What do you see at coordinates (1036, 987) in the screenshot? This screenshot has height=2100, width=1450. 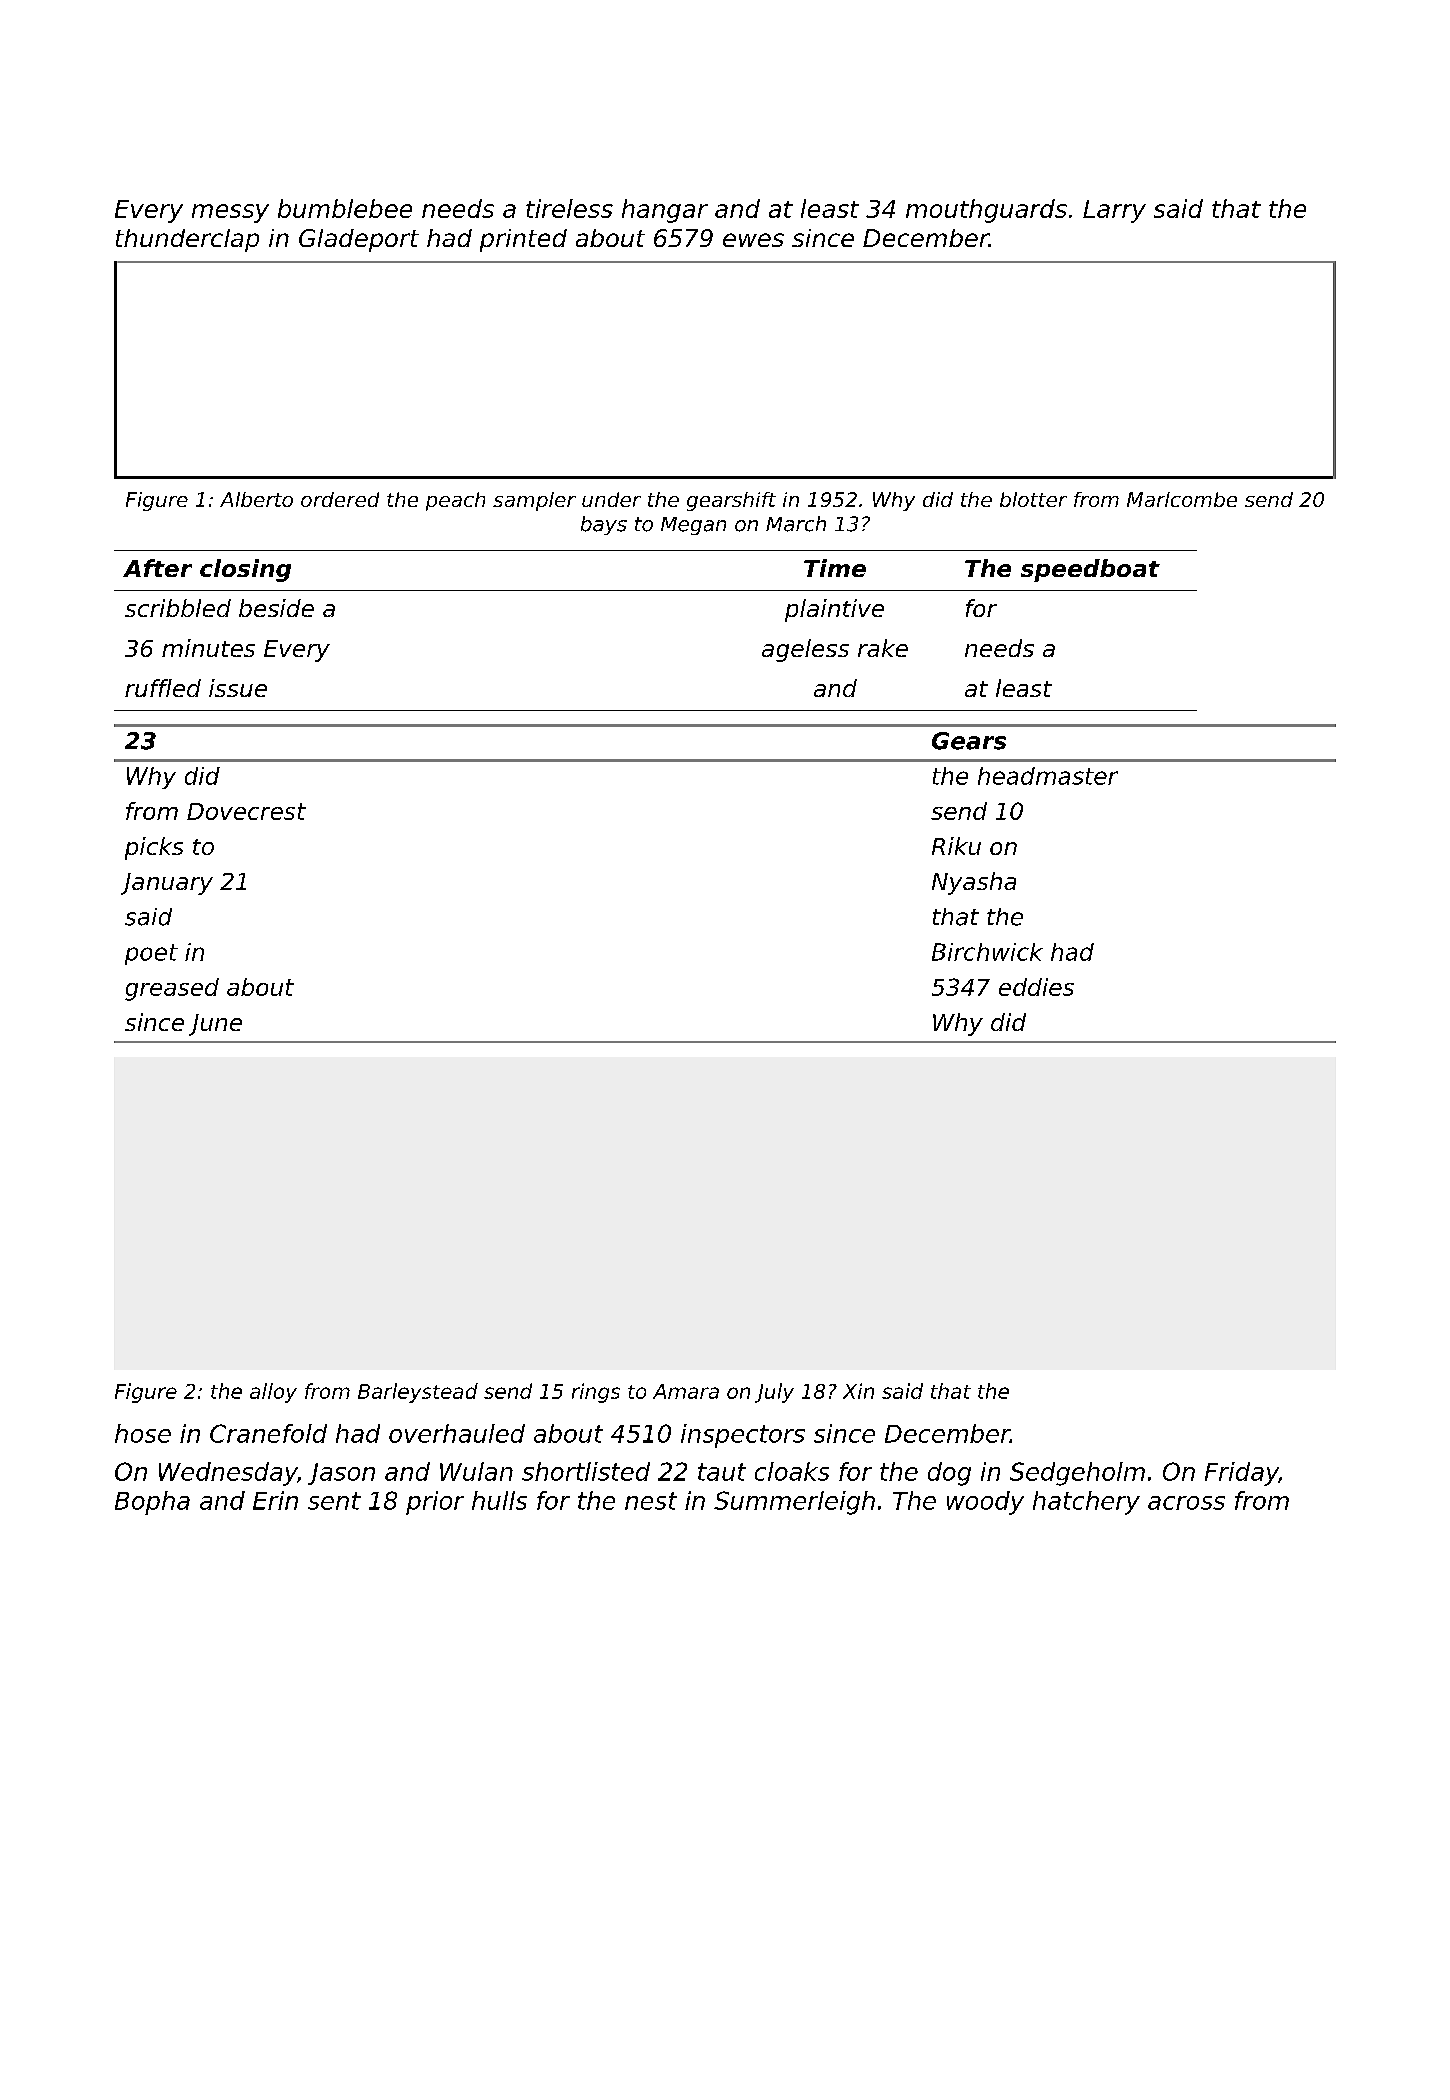 I see `eddies` at bounding box center [1036, 987].
